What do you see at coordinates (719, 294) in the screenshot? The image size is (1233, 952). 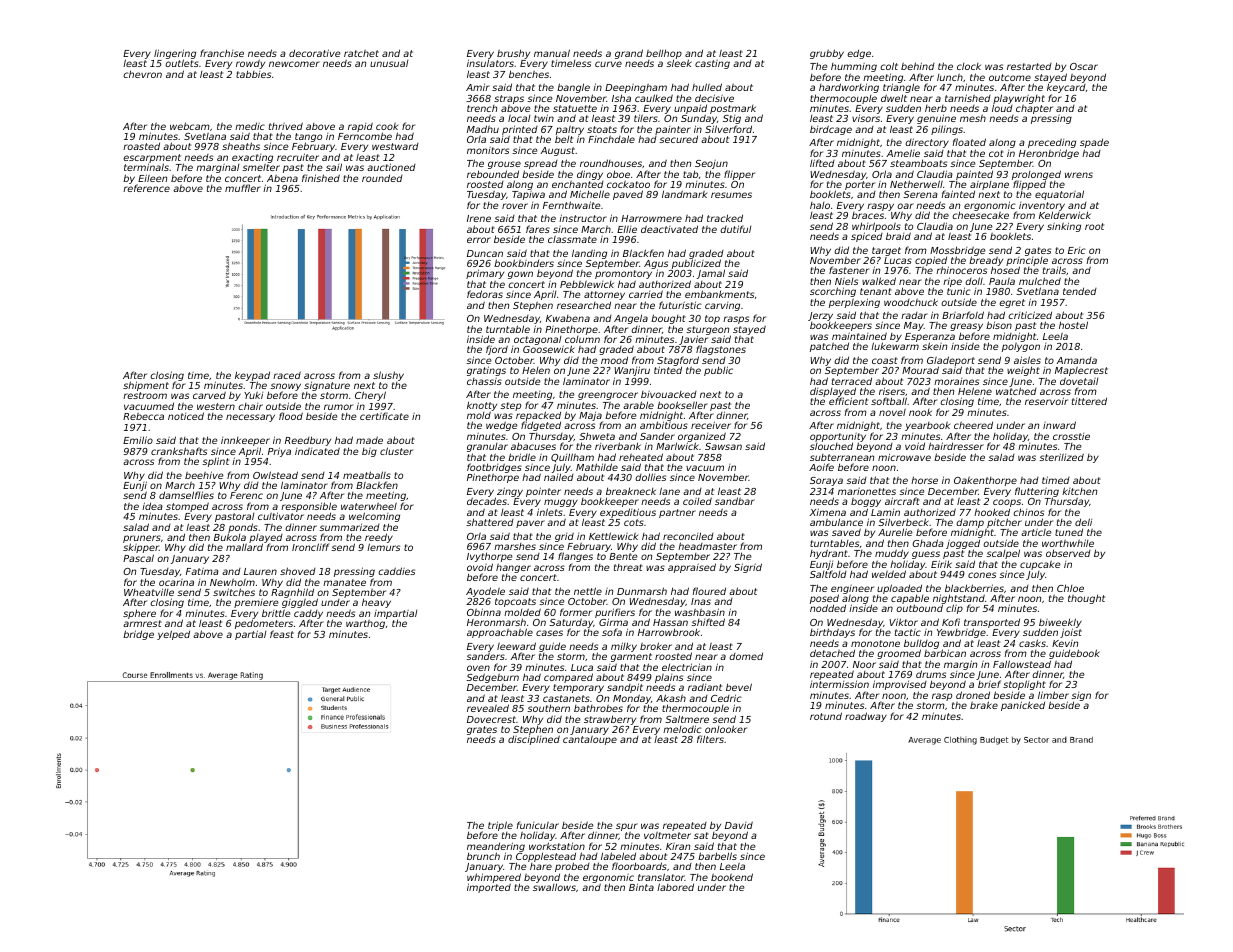 I see `embankments` at bounding box center [719, 294].
